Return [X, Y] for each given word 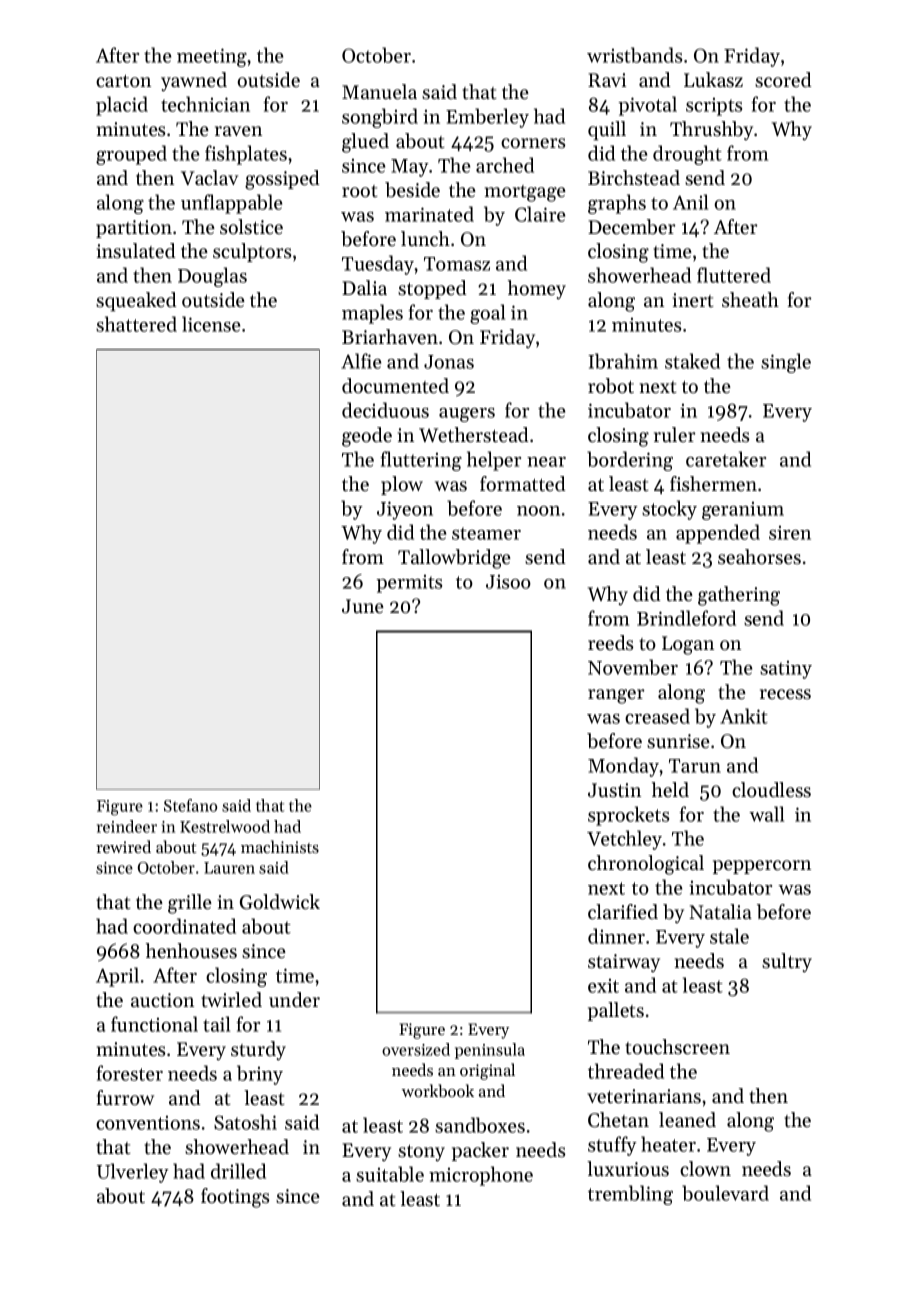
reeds [610, 643]
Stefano [190, 805]
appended [718, 534]
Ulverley [133, 1173]
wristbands [634, 55]
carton [123, 81]
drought [687, 155]
